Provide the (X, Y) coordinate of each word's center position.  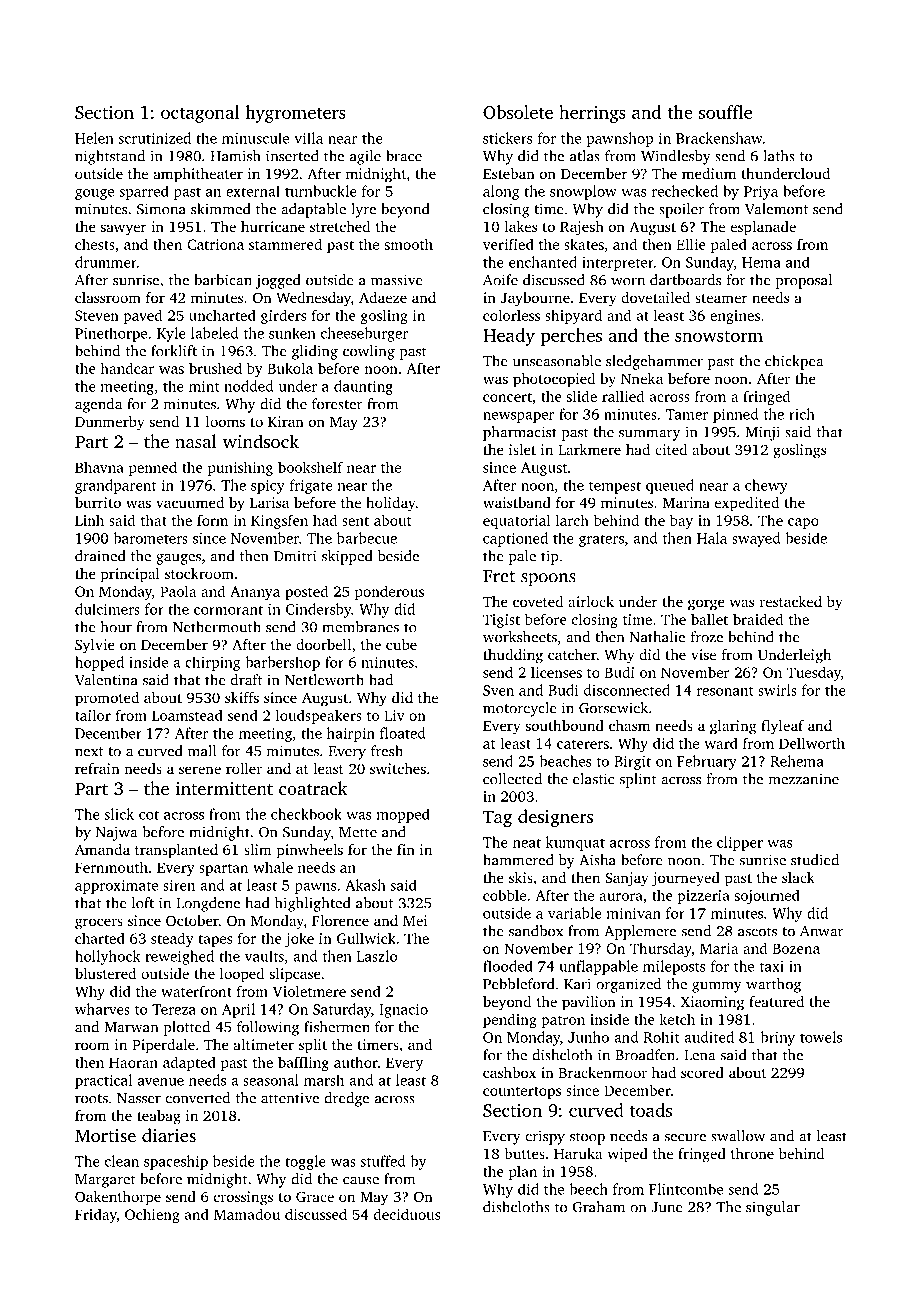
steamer (721, 298)
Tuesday (814, 673)
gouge (94, 194)
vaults (264, 956)
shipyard (573, 316)
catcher (572, 654)
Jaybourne (535, 299)
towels (821, 1037)
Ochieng (152, 1215)
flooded (508, 966)
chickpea (794, 362)
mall (202, 751)
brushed (215, 368)
